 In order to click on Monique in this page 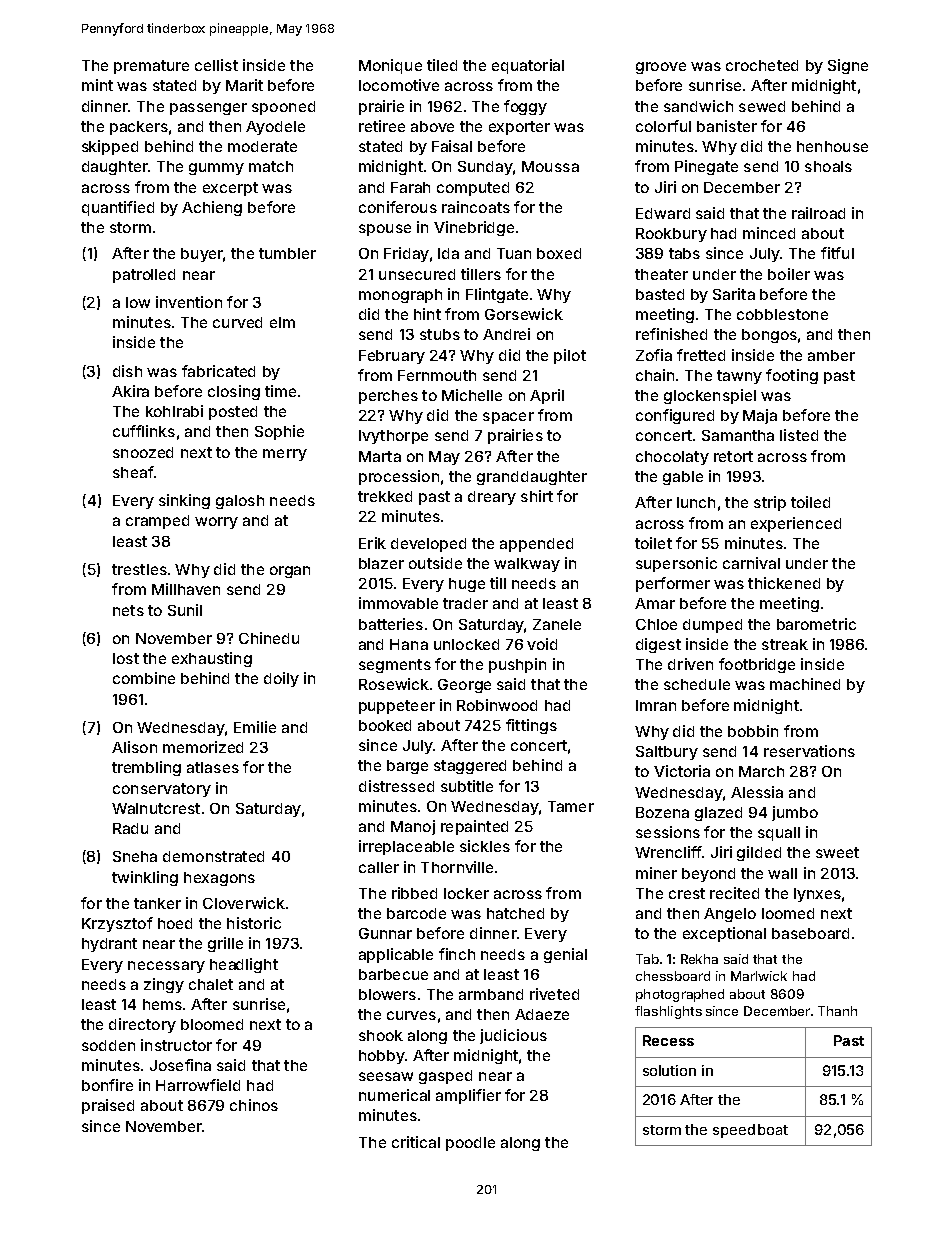, I will do `click(390, 66)`.
